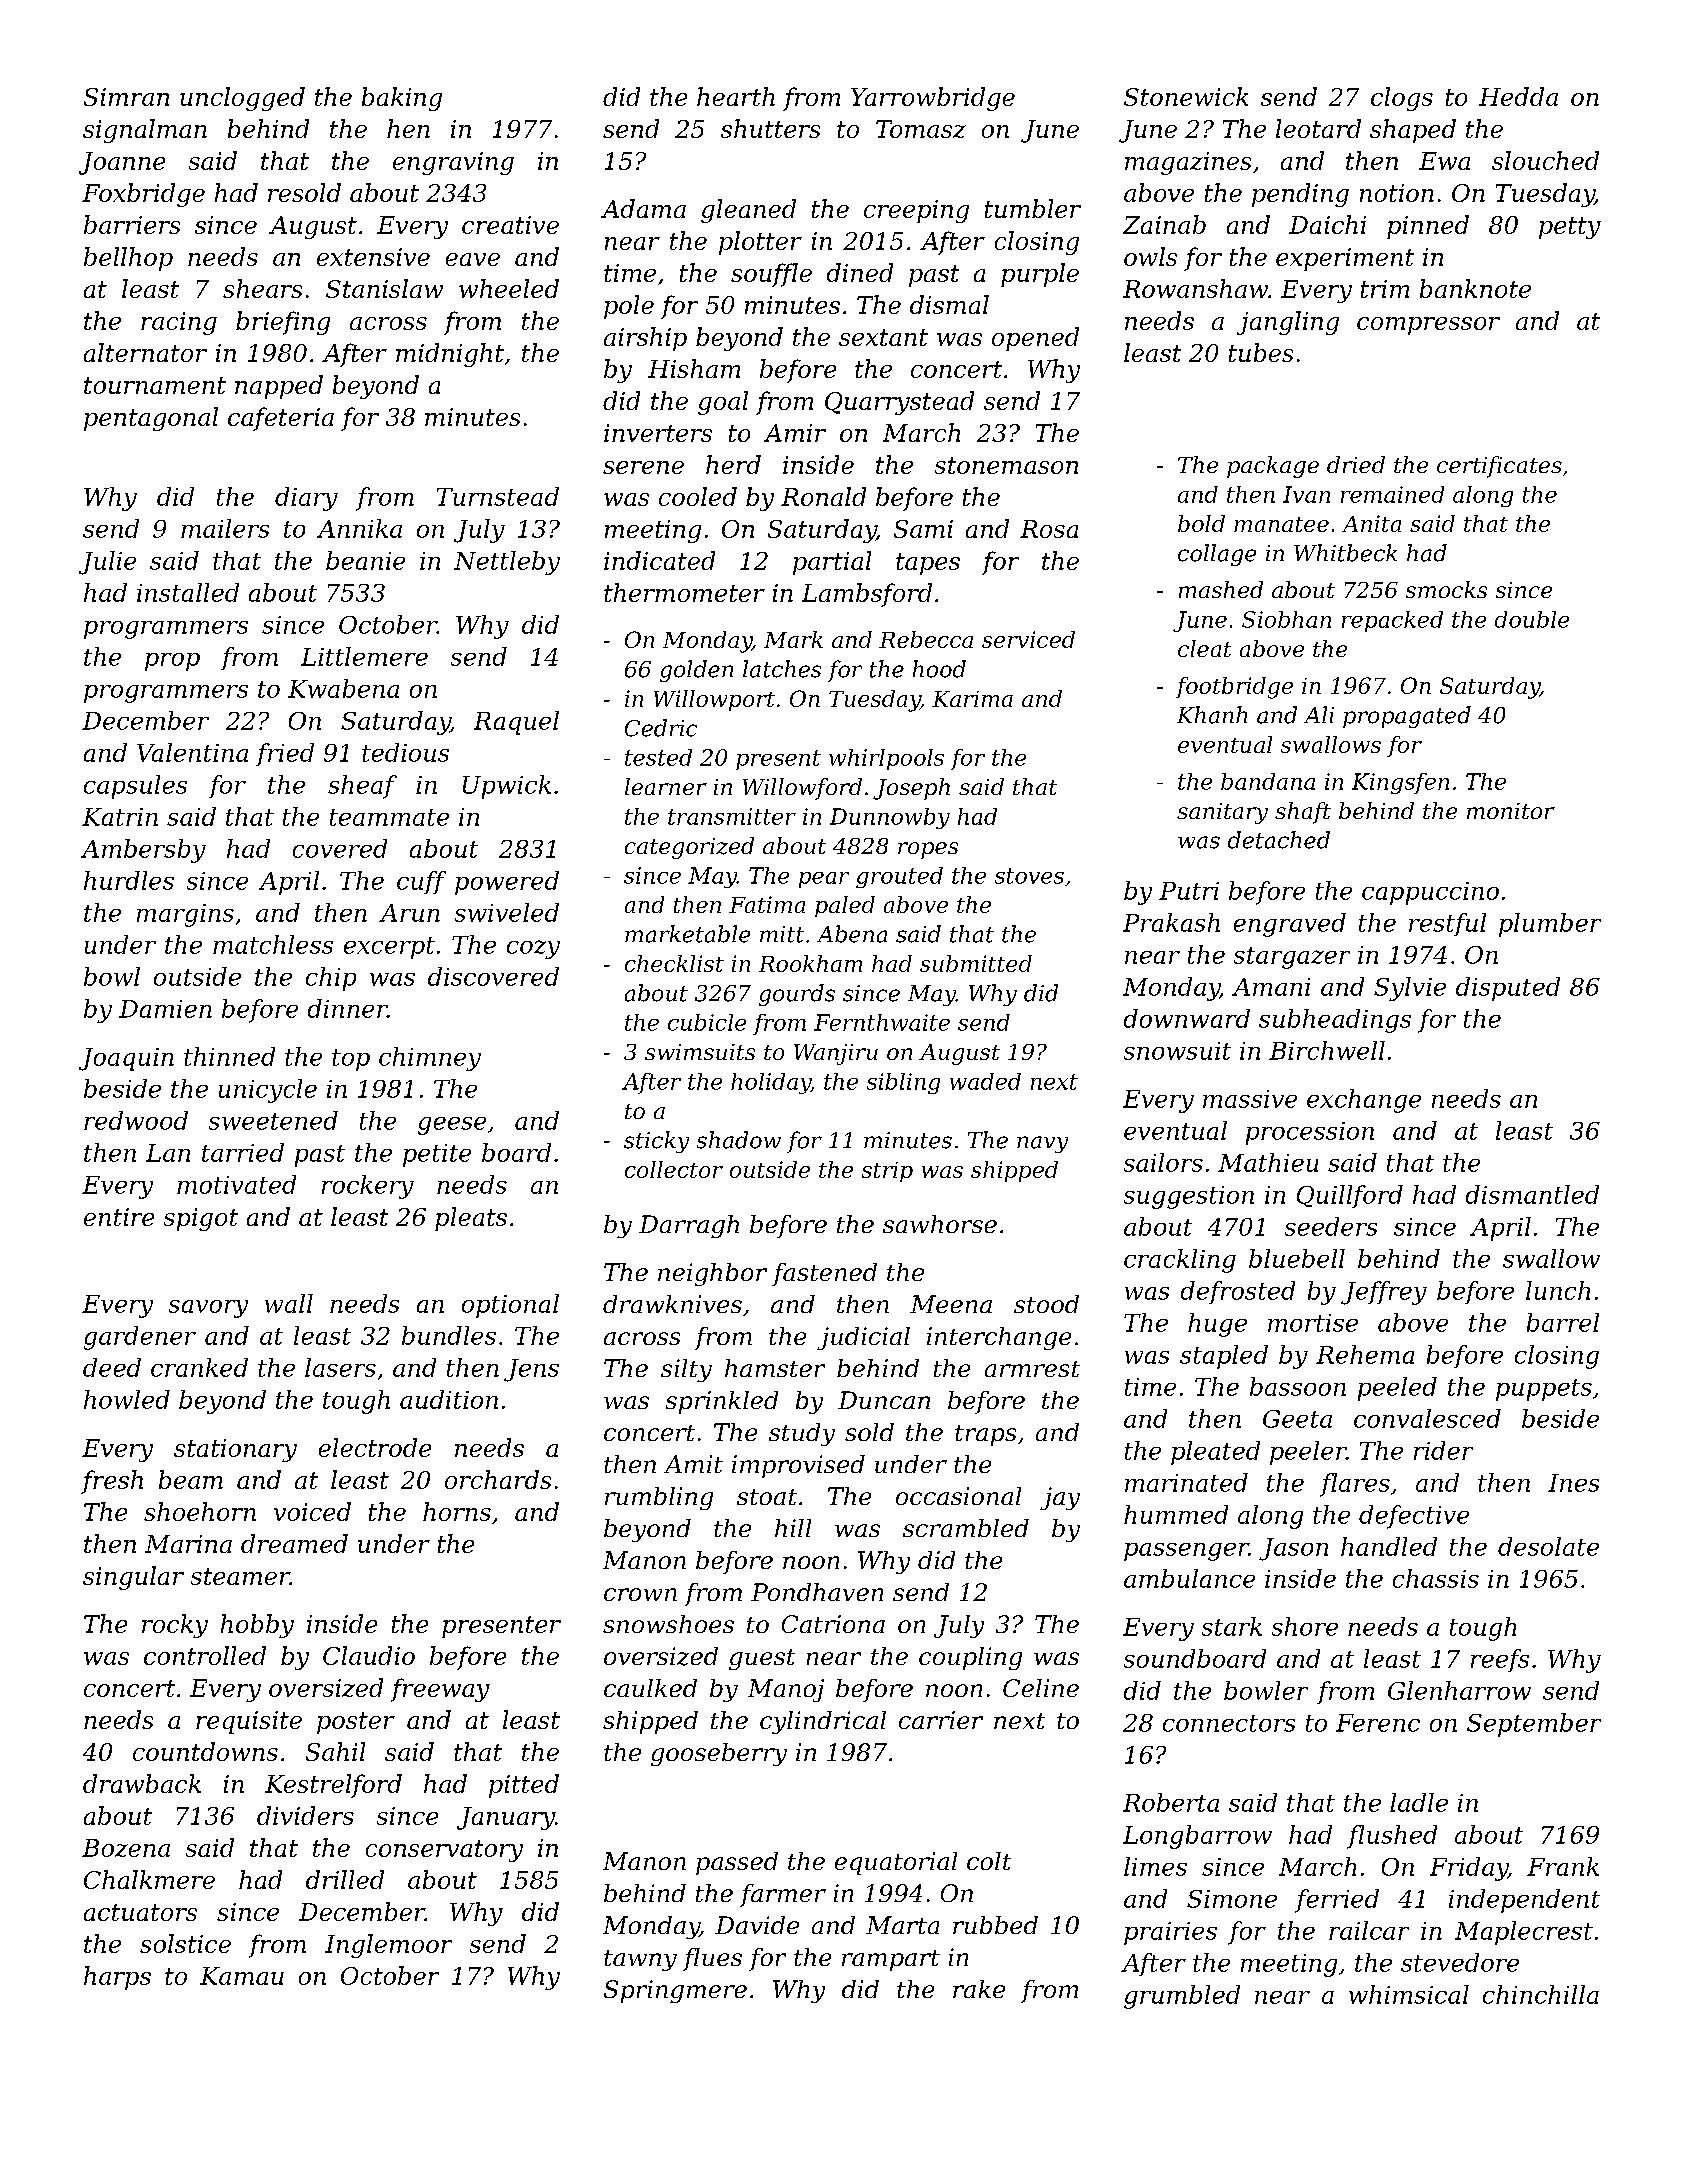 This page has width=1683, height=2178. I want to click on Kamau, so click(242, 1976).
